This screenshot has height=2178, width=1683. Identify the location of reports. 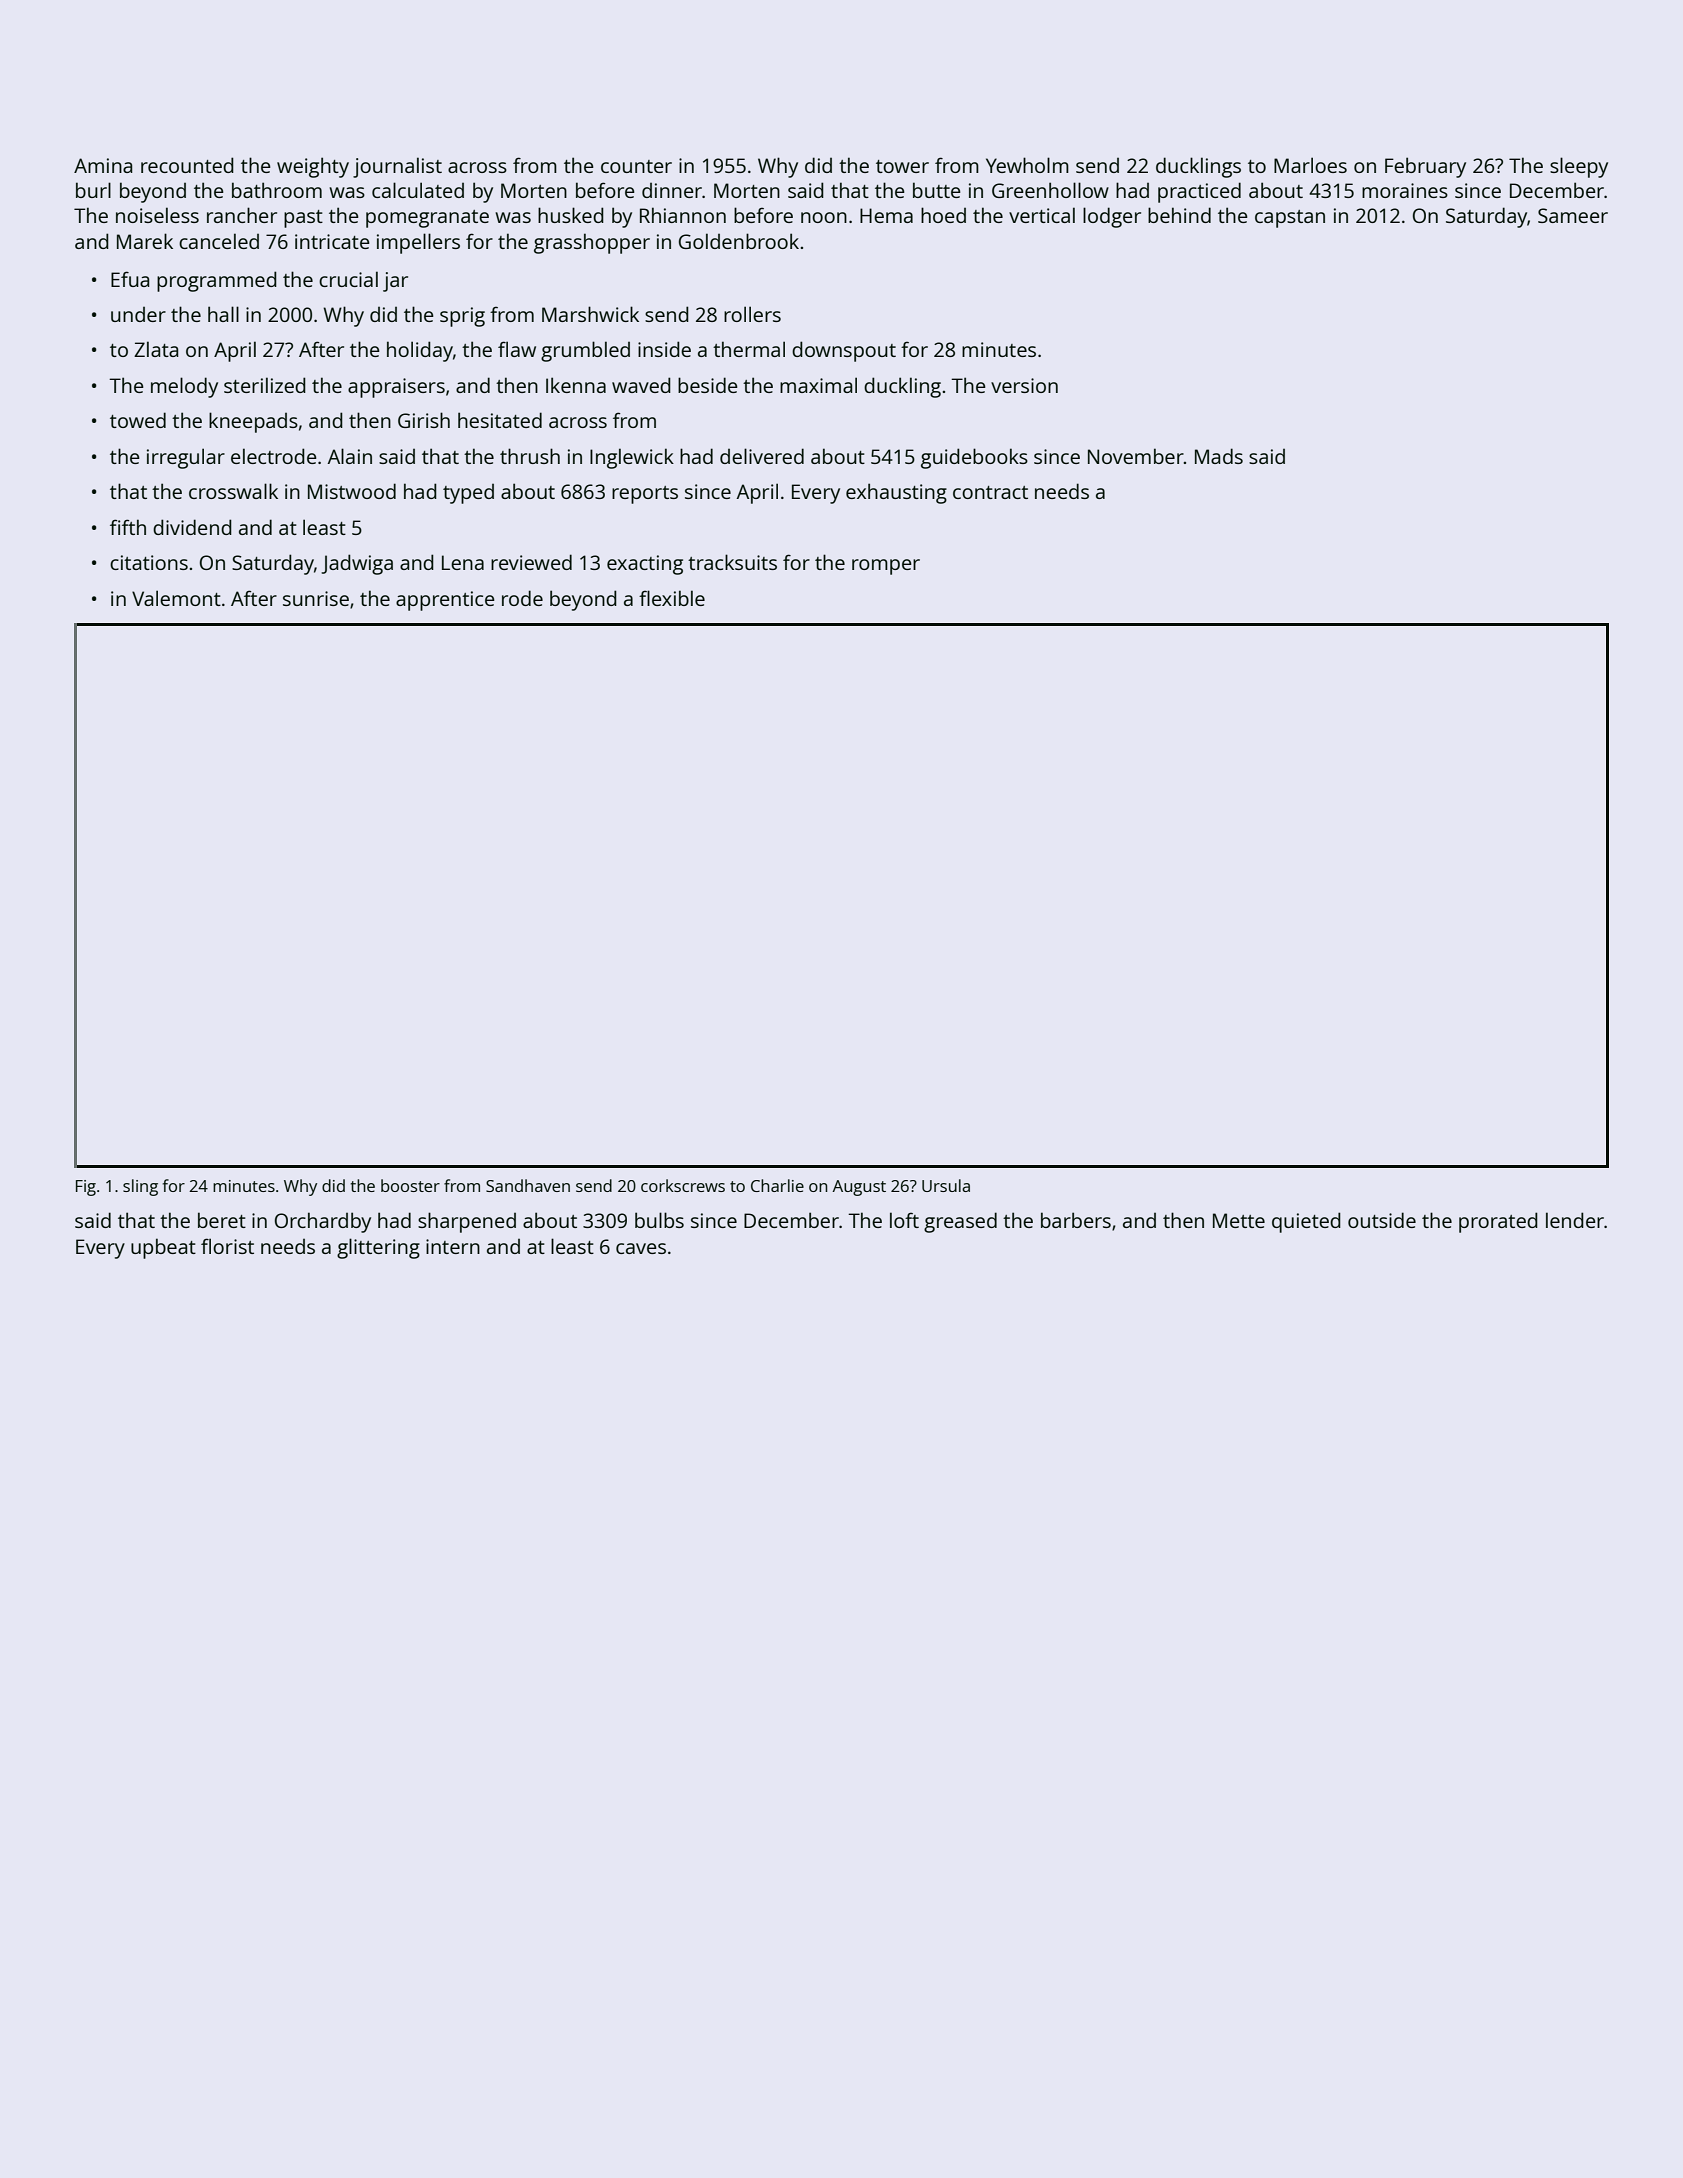
(645, 495).
